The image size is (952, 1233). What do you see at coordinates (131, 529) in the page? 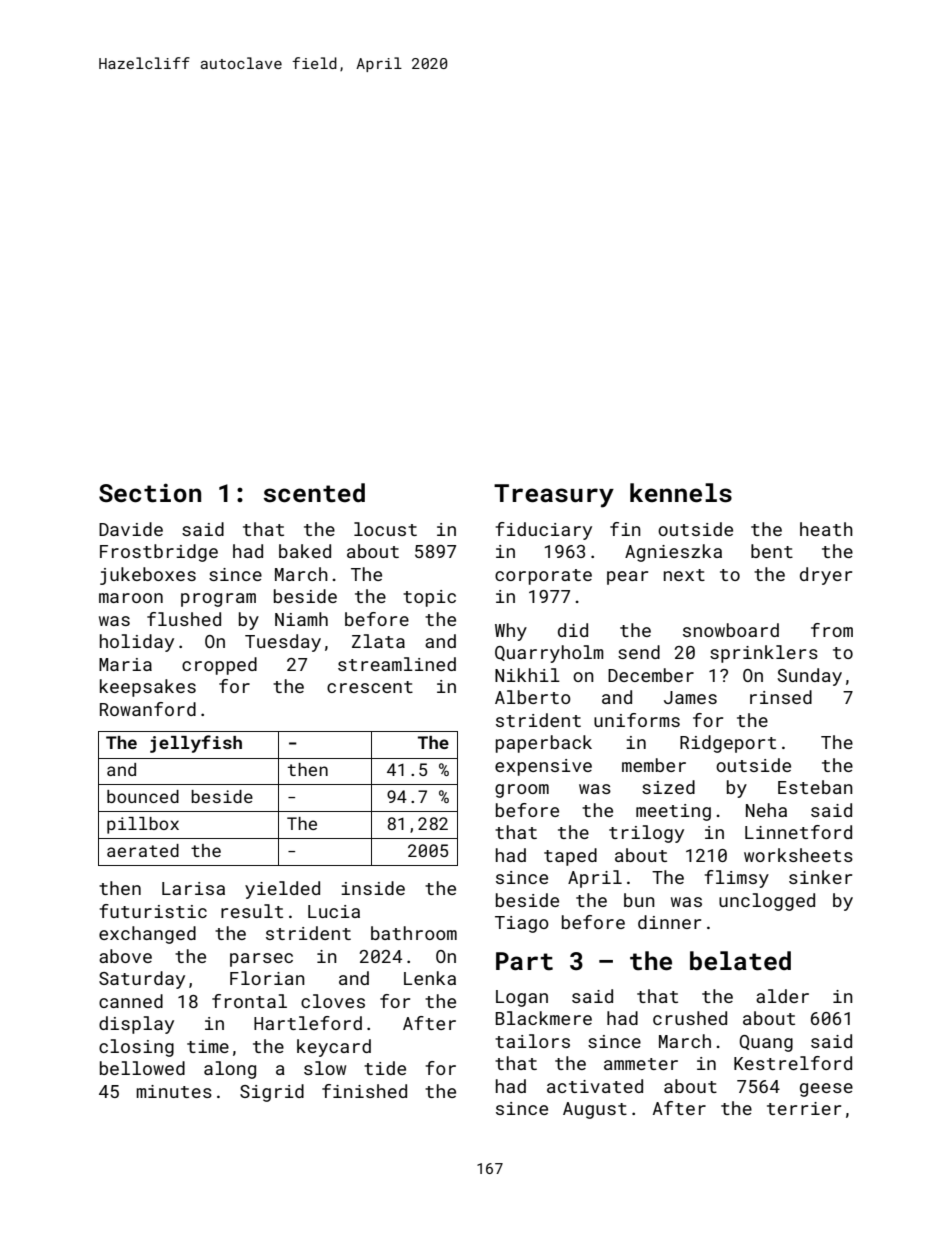
I see `Davide` at bounding box center [131, 529].
